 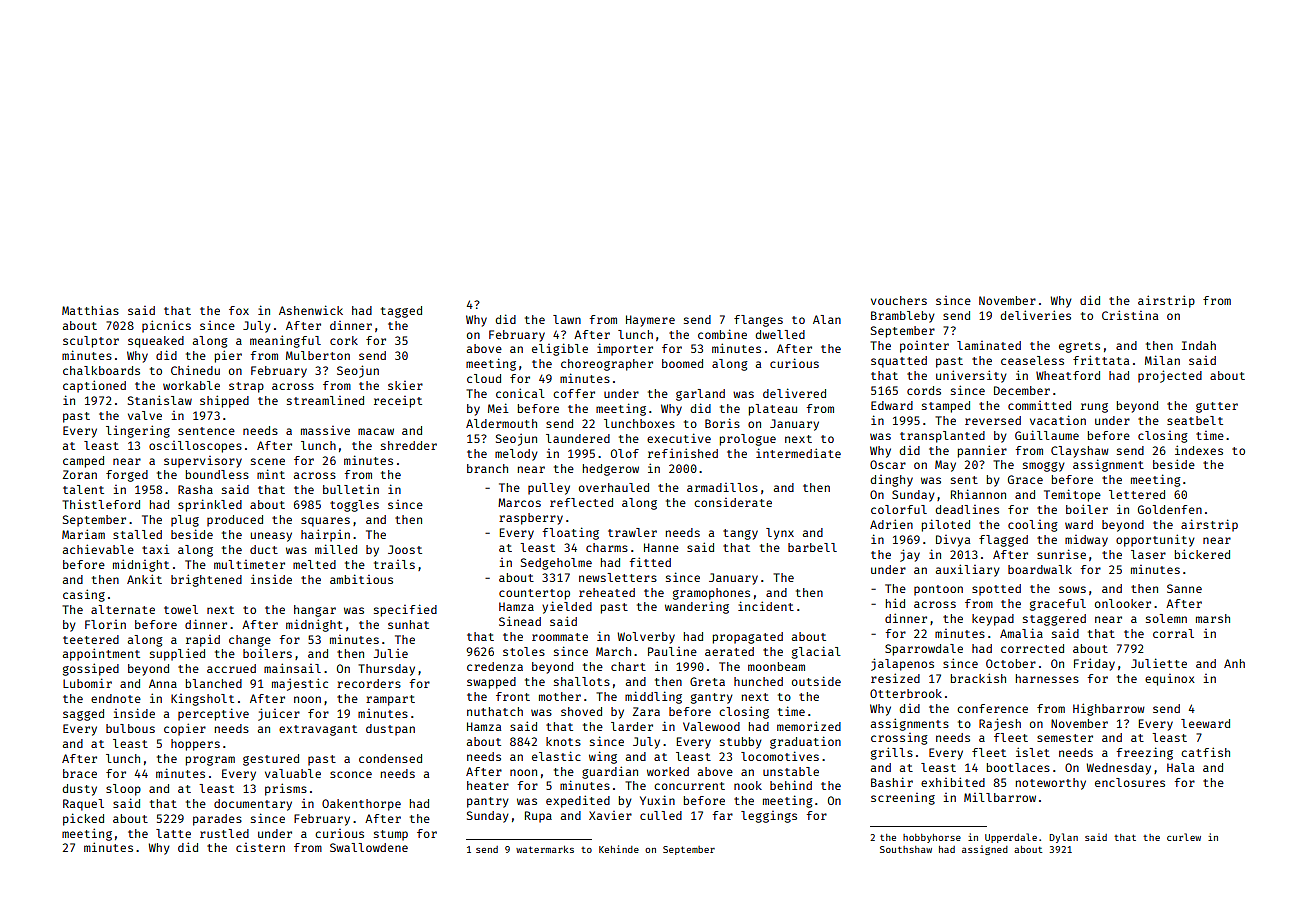 What do you see at coordinates (650, 321) in the screenshot?
I see `Haymere` at bounding box center [650, 321].
